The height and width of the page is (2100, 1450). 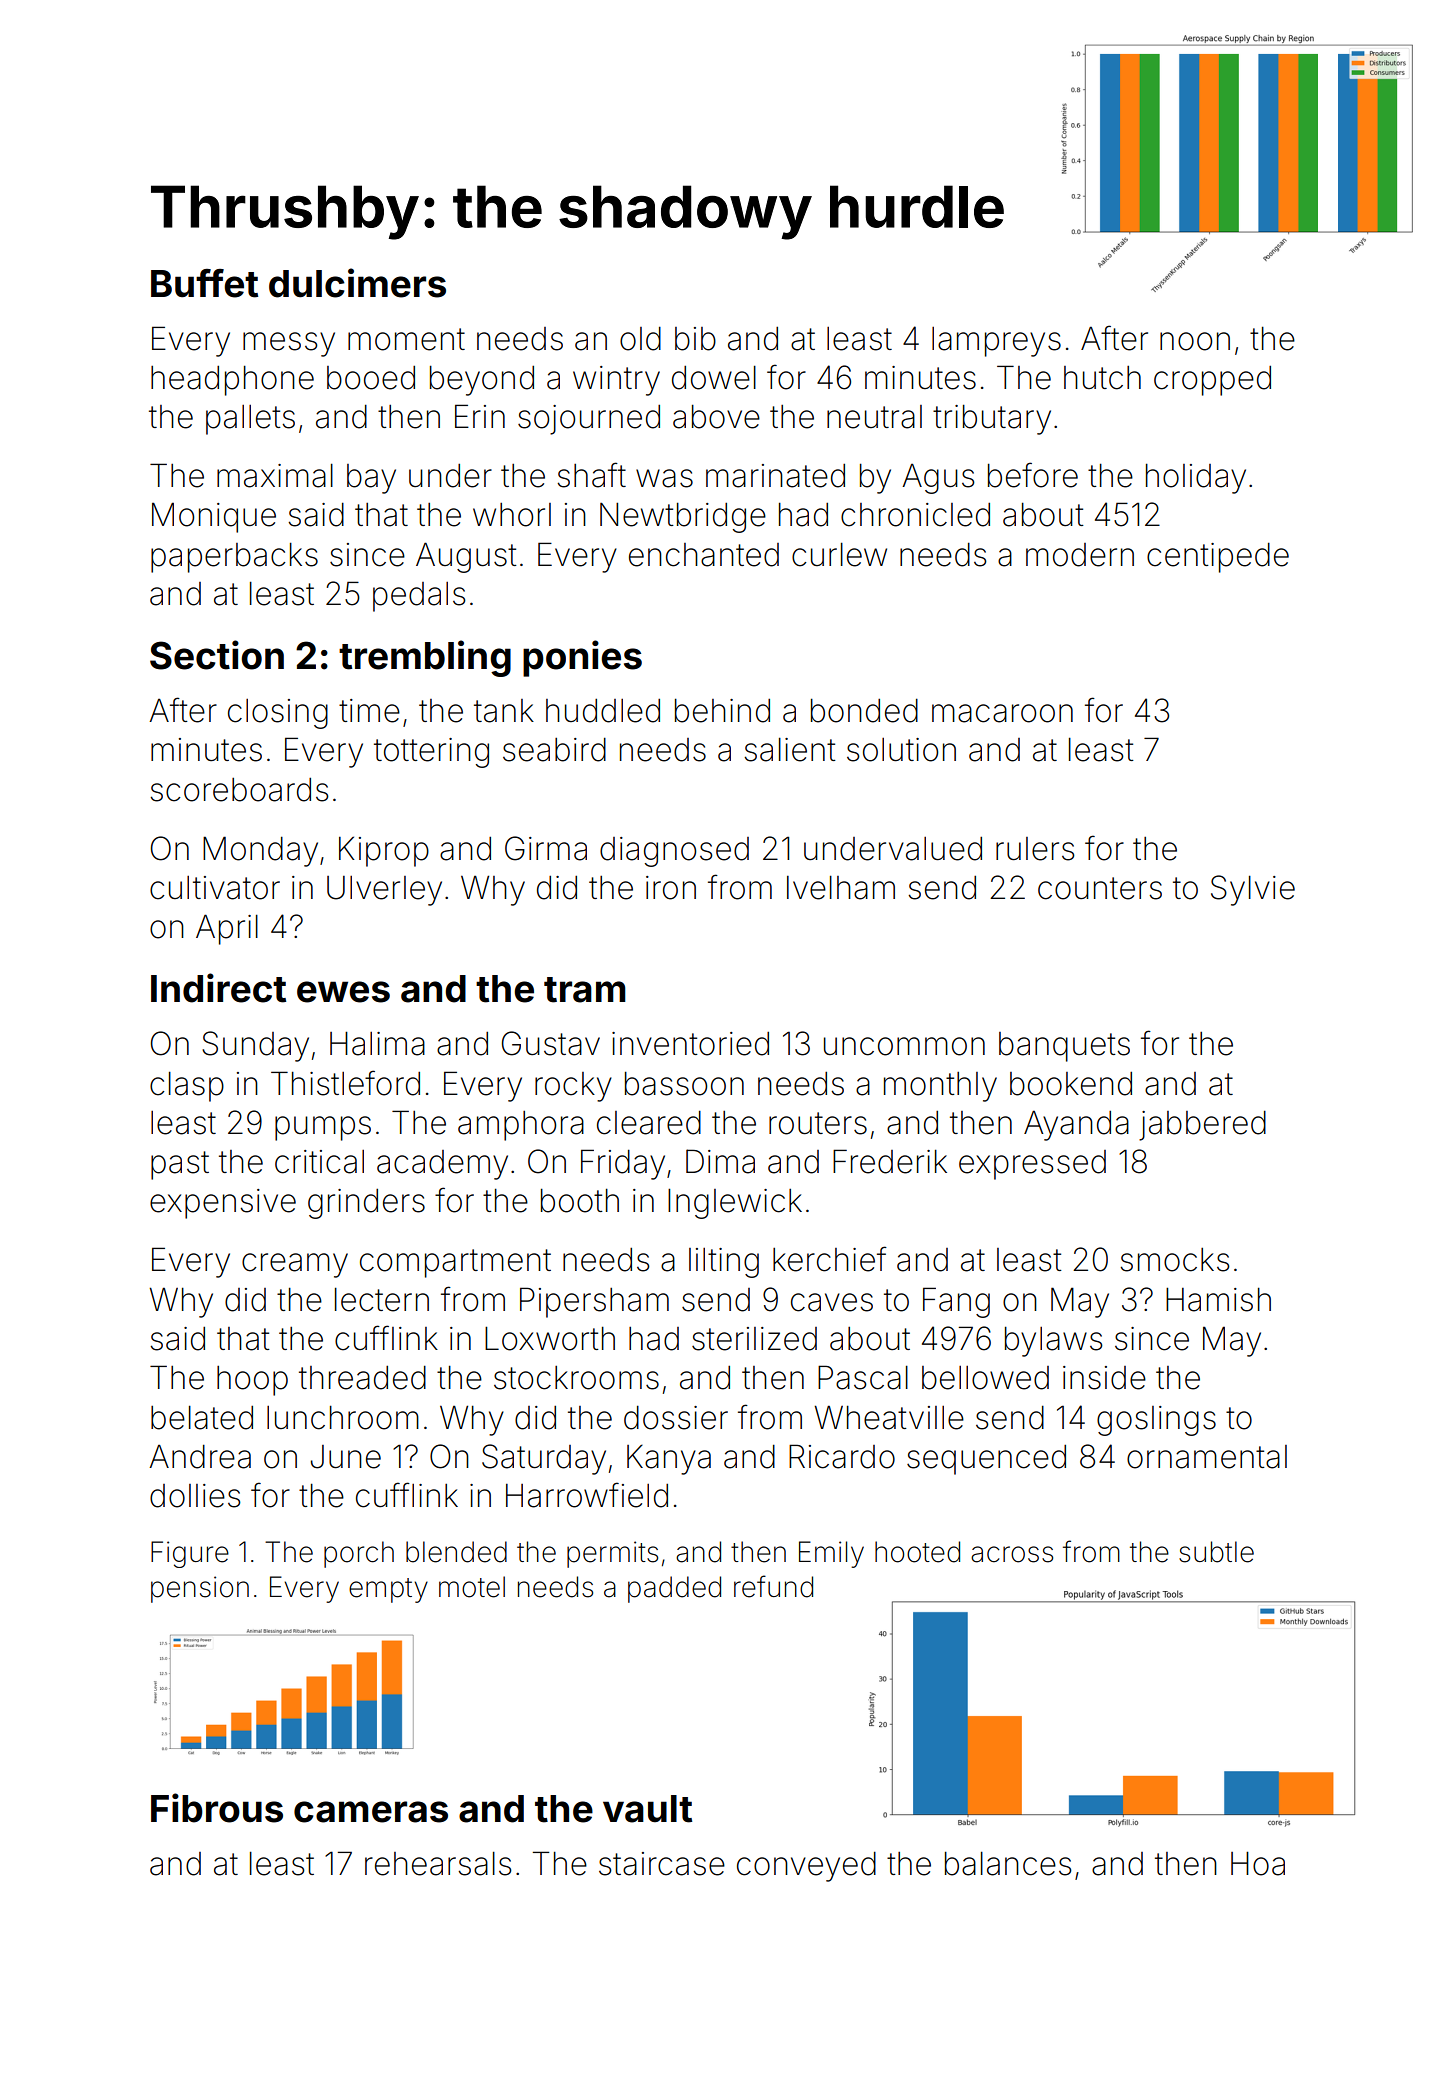 What do you see at coordinates (357, 283) in the page?
I see `dulcimers` at bounding box center [357, 283].
